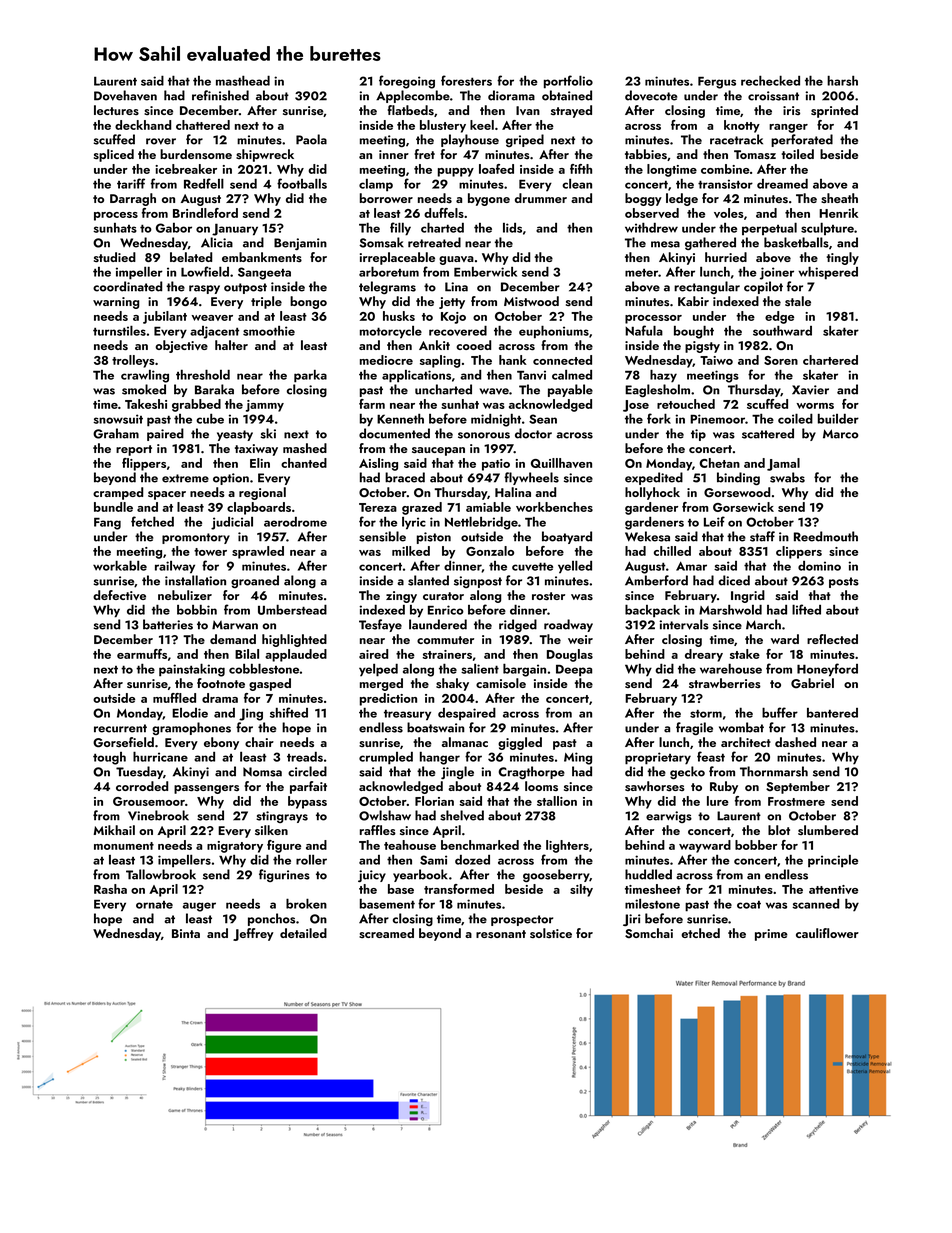 The width and height of the screenshot is (952, 1233). I want to click on Lowfield, so click(205, 271).
